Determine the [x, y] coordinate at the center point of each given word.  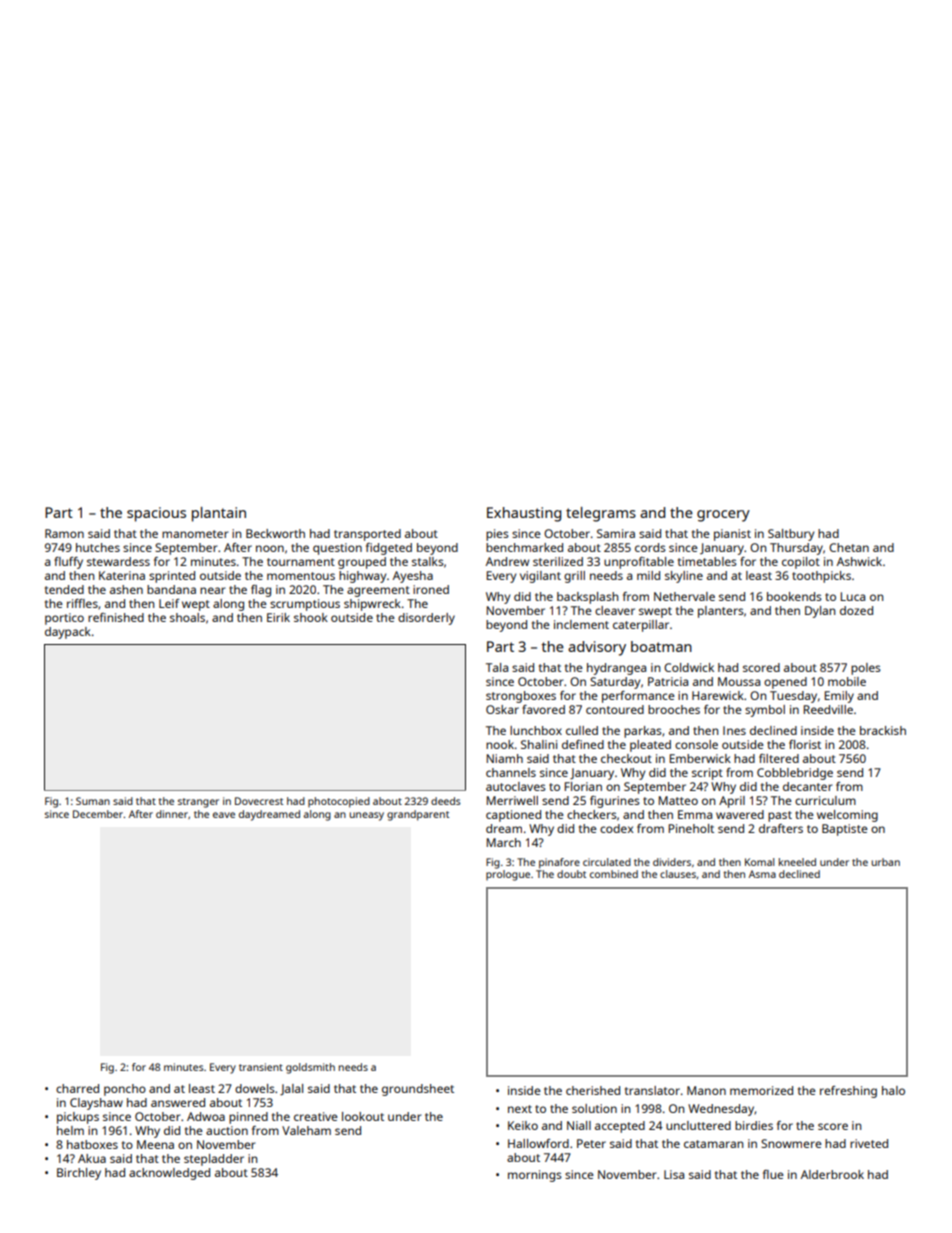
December [98, 814]
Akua [92, 1158]
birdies [754, 1125]
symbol [765, 711]
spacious [156, 514]
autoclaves [516, 786]
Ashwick [859, 561]
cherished [593, 1090]
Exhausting [524, 514]
